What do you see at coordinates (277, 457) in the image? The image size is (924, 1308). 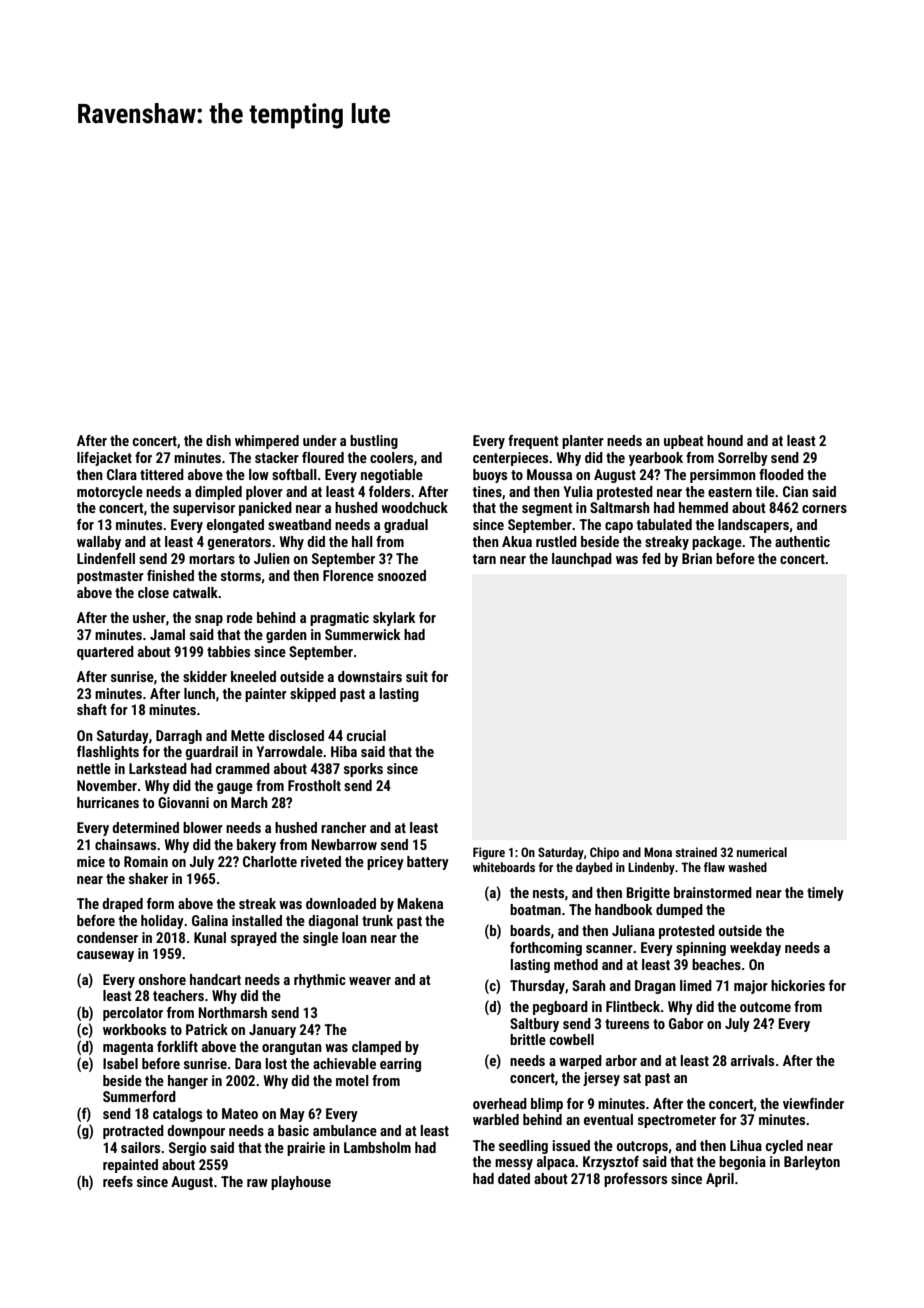 I see `stacker` at bounding box center [277, 457].
